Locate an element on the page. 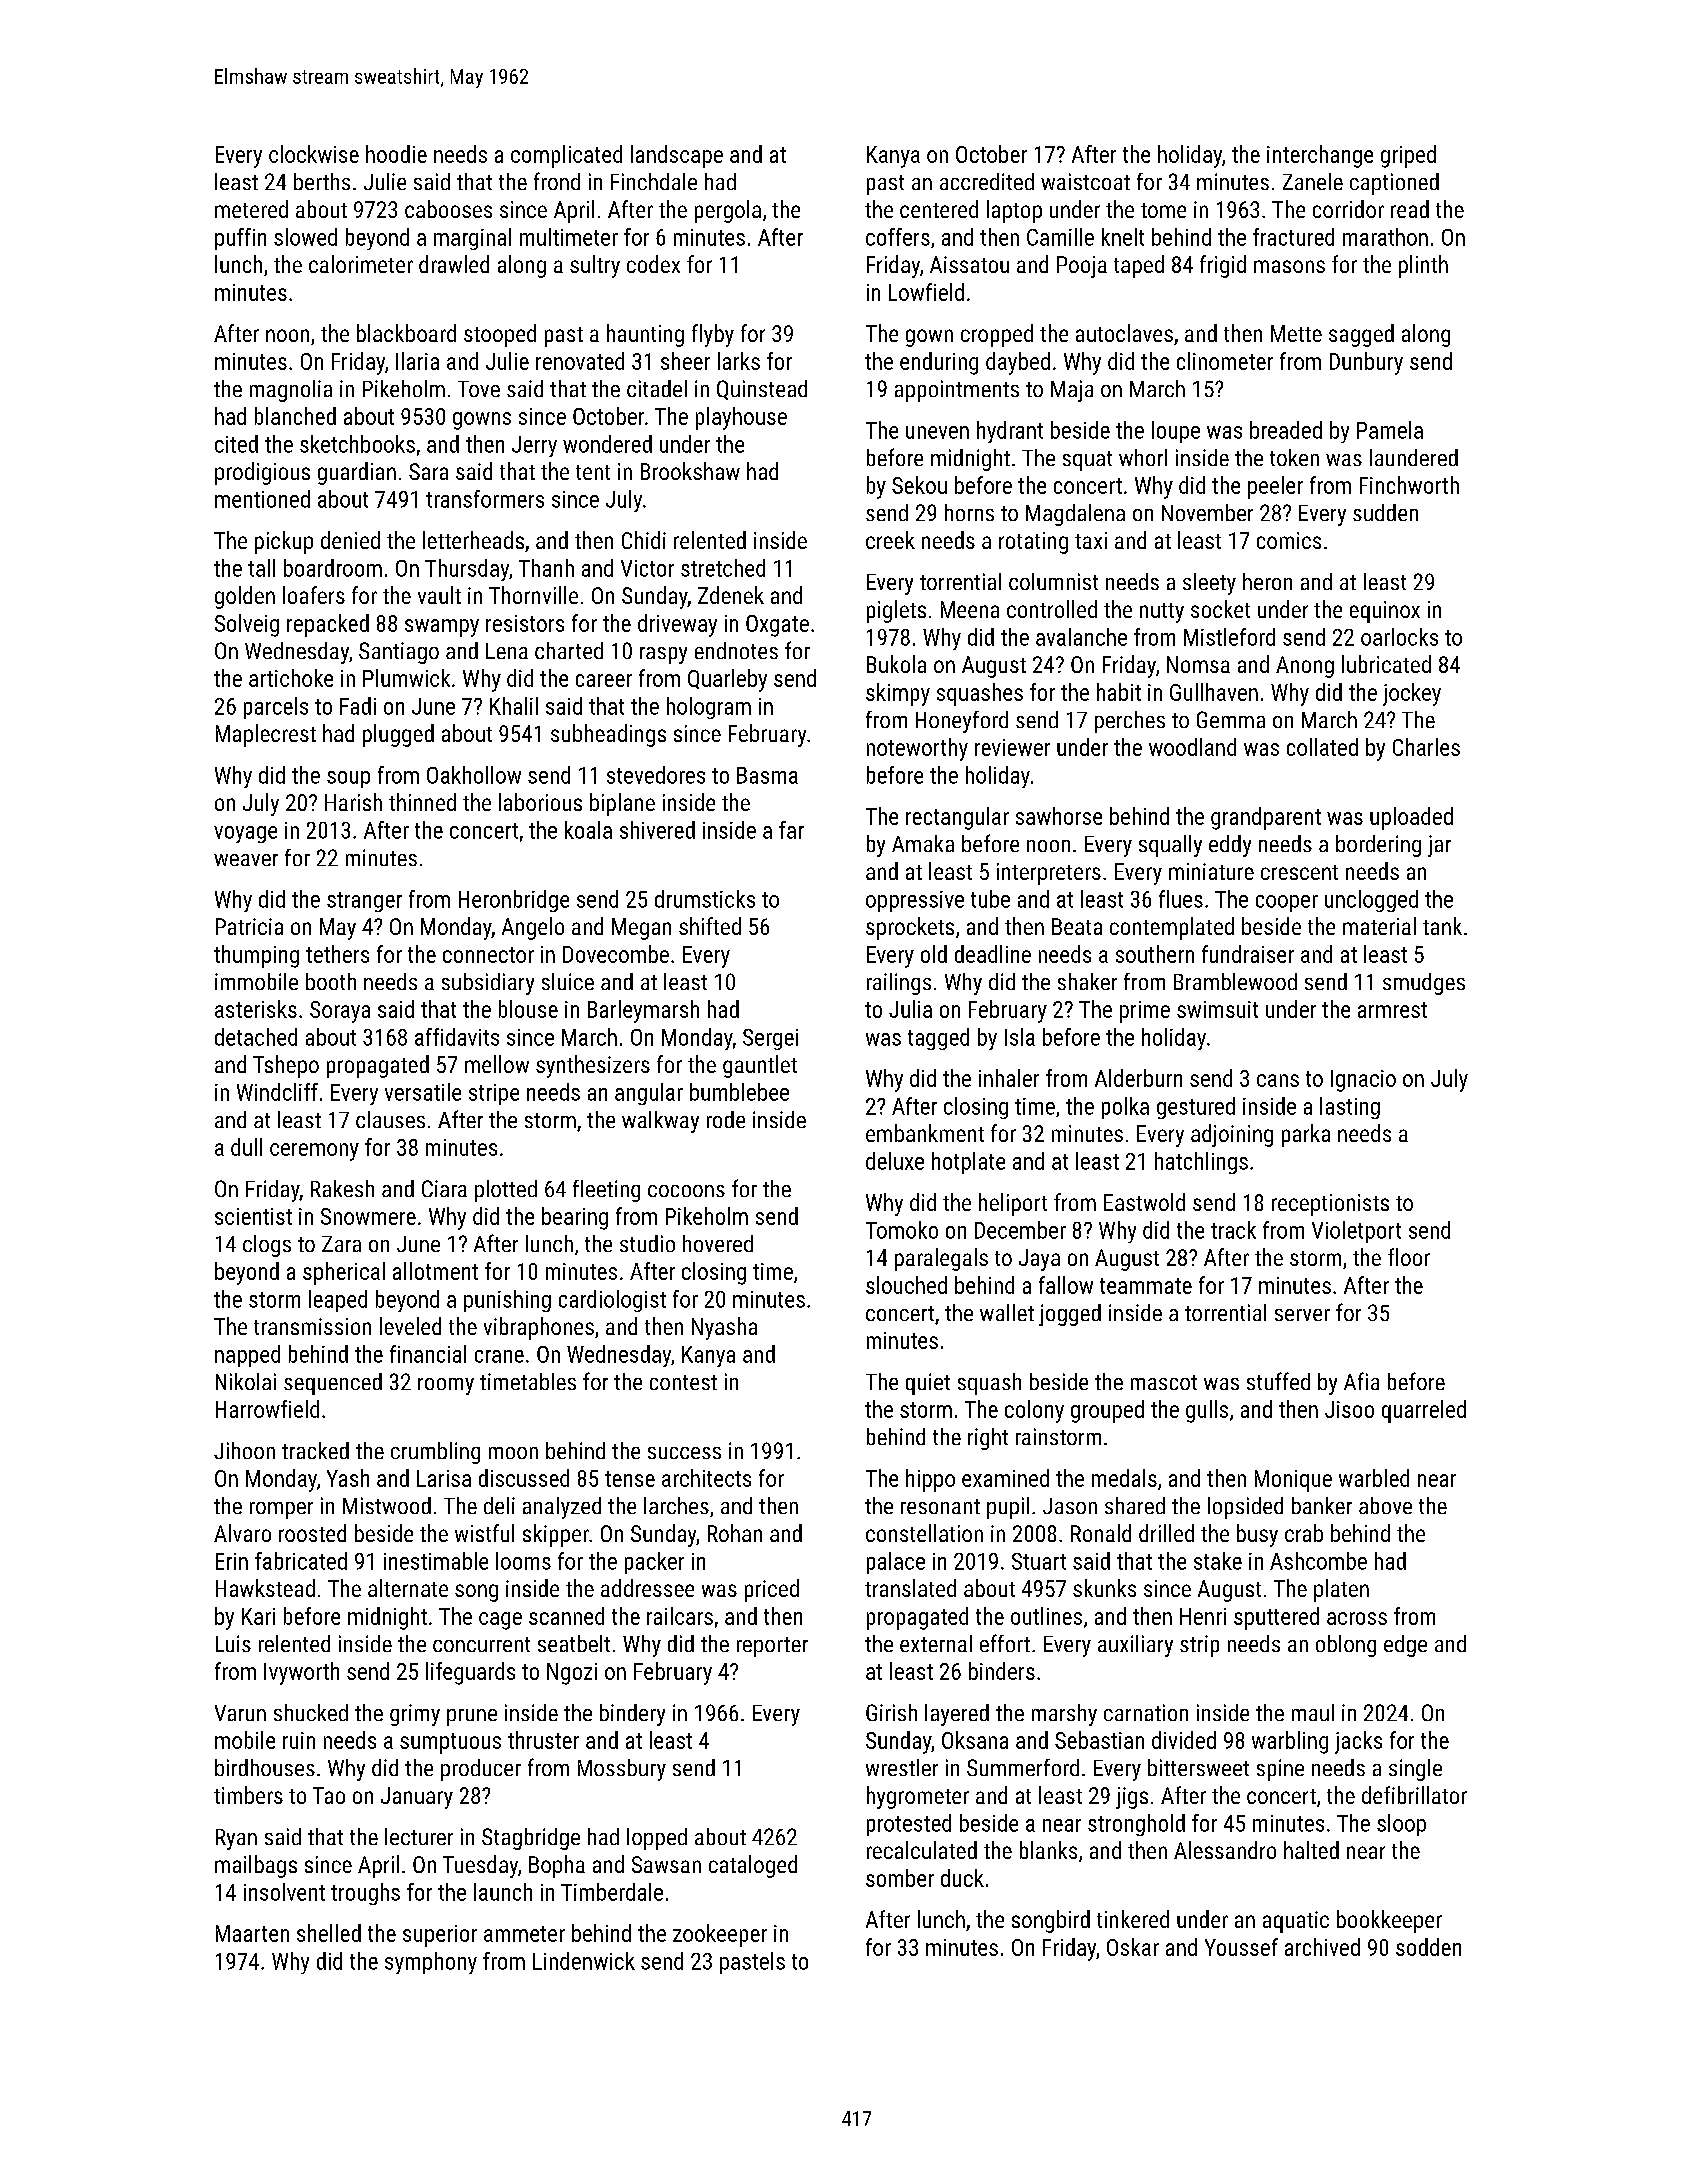 This document has width=1683, height=2178. flues is located at coordinates (1181, 899).
